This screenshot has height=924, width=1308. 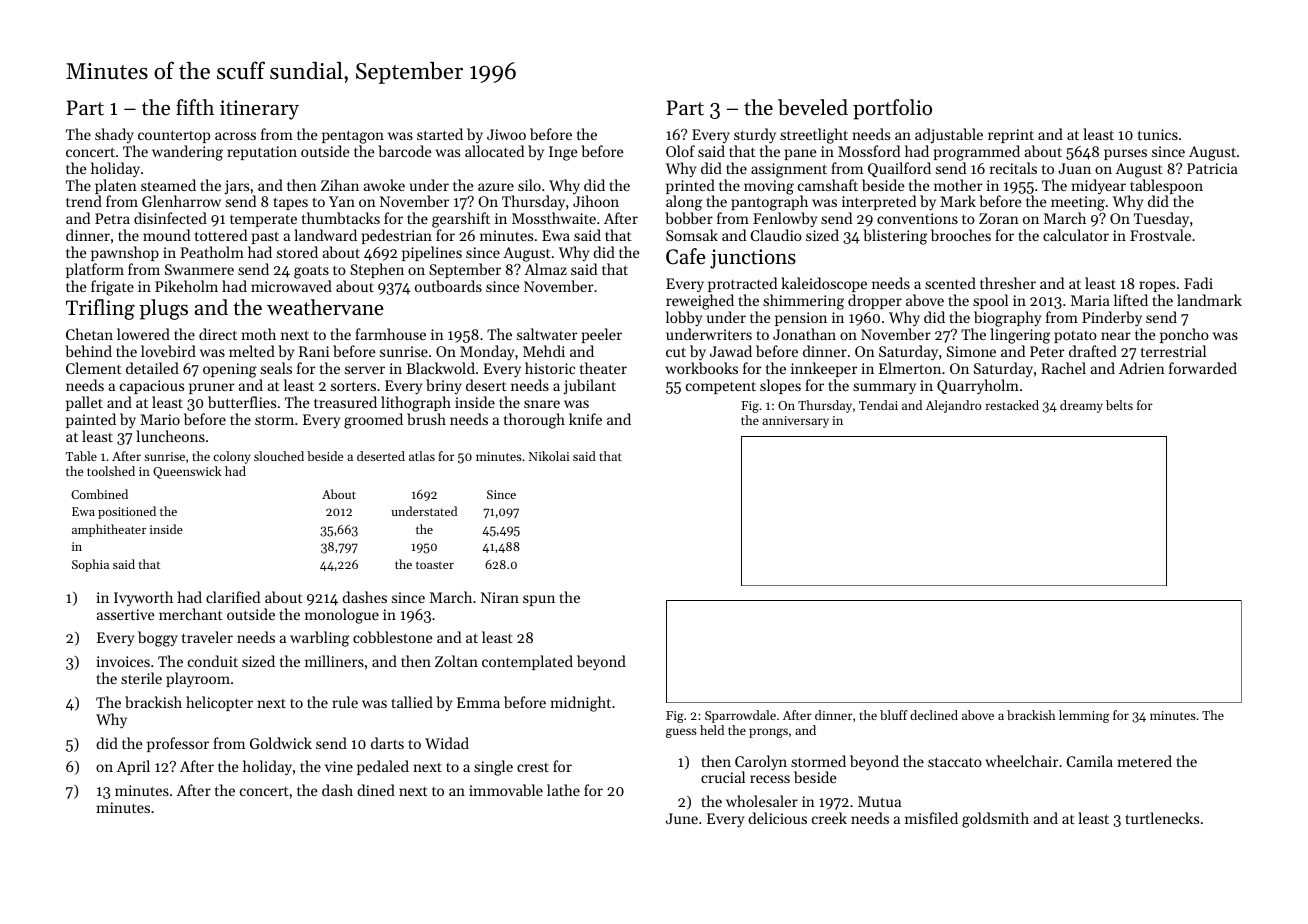 I want to click on beveled, so click(x=813, y=107).
